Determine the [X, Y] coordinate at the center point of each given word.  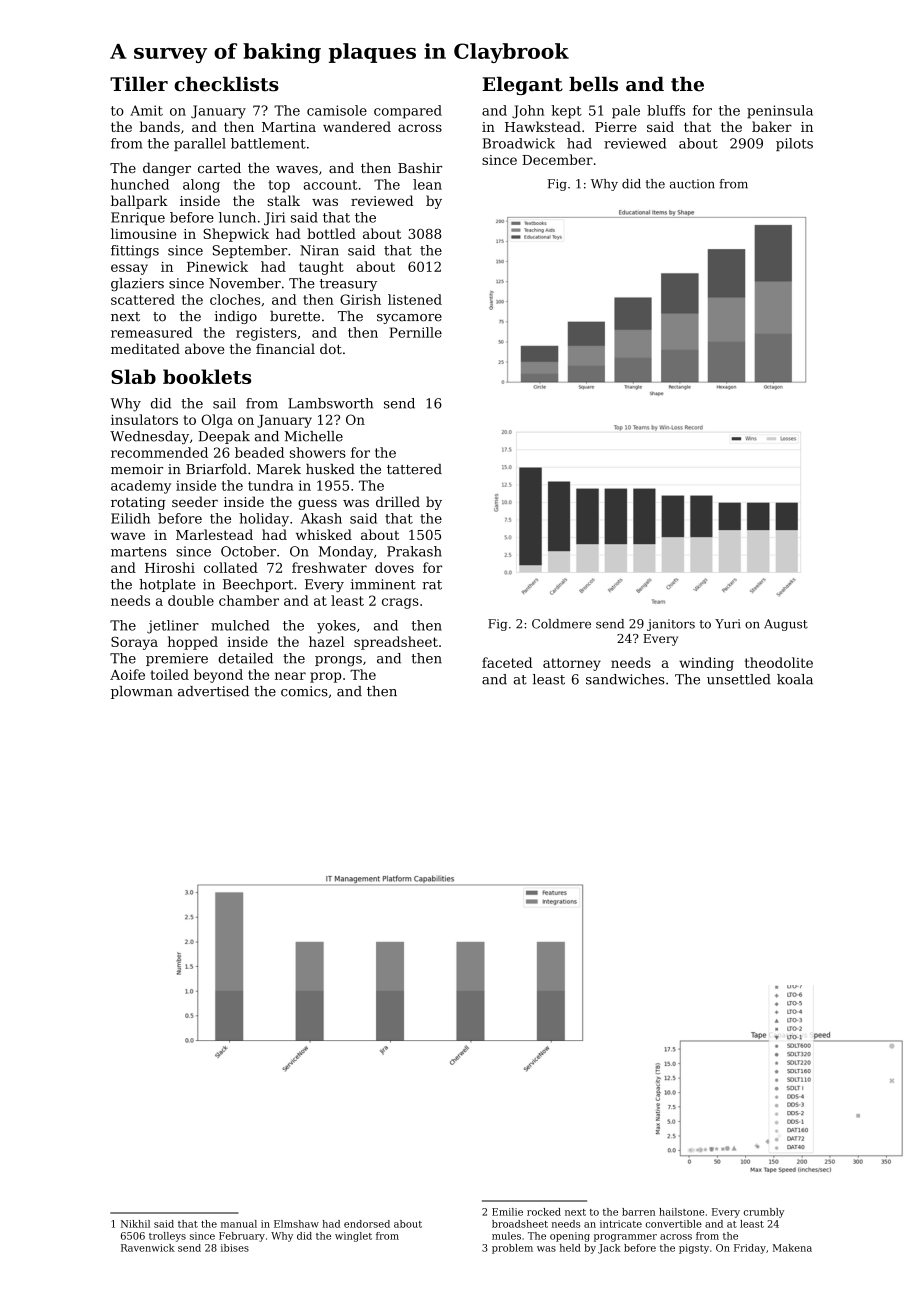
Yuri [728, 624]
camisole [337, 110]
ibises [235, 1248]
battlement [268, 143]
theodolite [779, 662]
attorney [572, 664]
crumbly [764, 1213]
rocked [544, 1212]
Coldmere [561, 624]
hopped [193, 643]
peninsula [780, 112]
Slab [133, 376]
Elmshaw [296, 1224]
